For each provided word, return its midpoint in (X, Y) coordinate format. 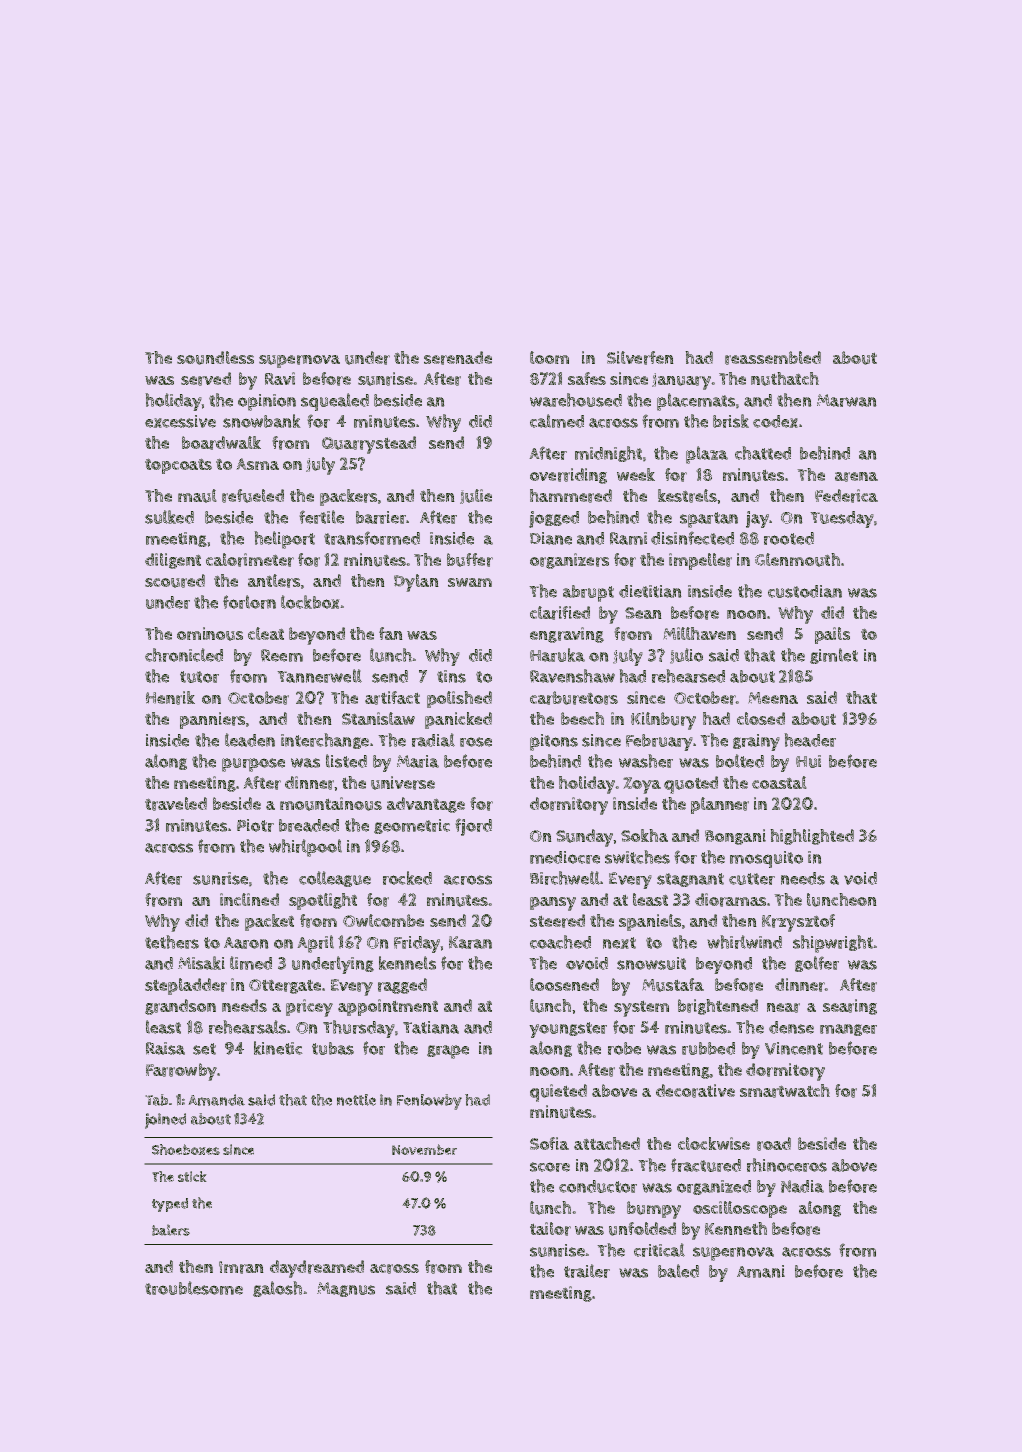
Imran (241, 1267)
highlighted (812, 837)
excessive (180, 421)
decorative (695, 1091)
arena (856, 477)
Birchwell (565, 878)
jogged (554, 519)
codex (775, 421)
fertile (321, 517)
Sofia (549, 1143)
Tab (156, 1100)
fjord (473, 827)
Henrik (170, 698)
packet (269, 922)
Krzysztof (798, 923)
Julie (476, 496)
